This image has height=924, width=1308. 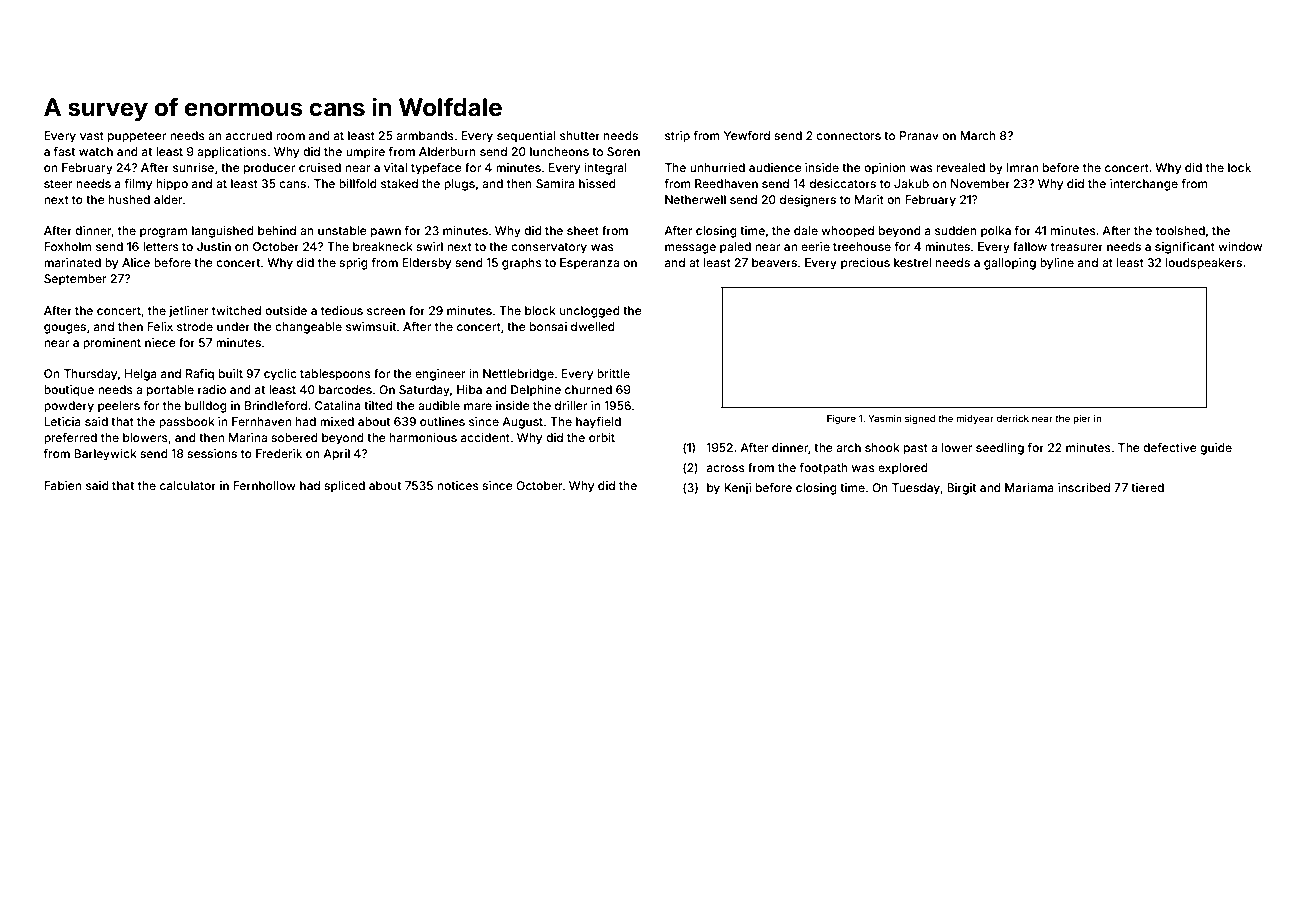 What do you see at coordinates (342, 230) in the image?
I see `unstable` at bounding box center [342, 230].
